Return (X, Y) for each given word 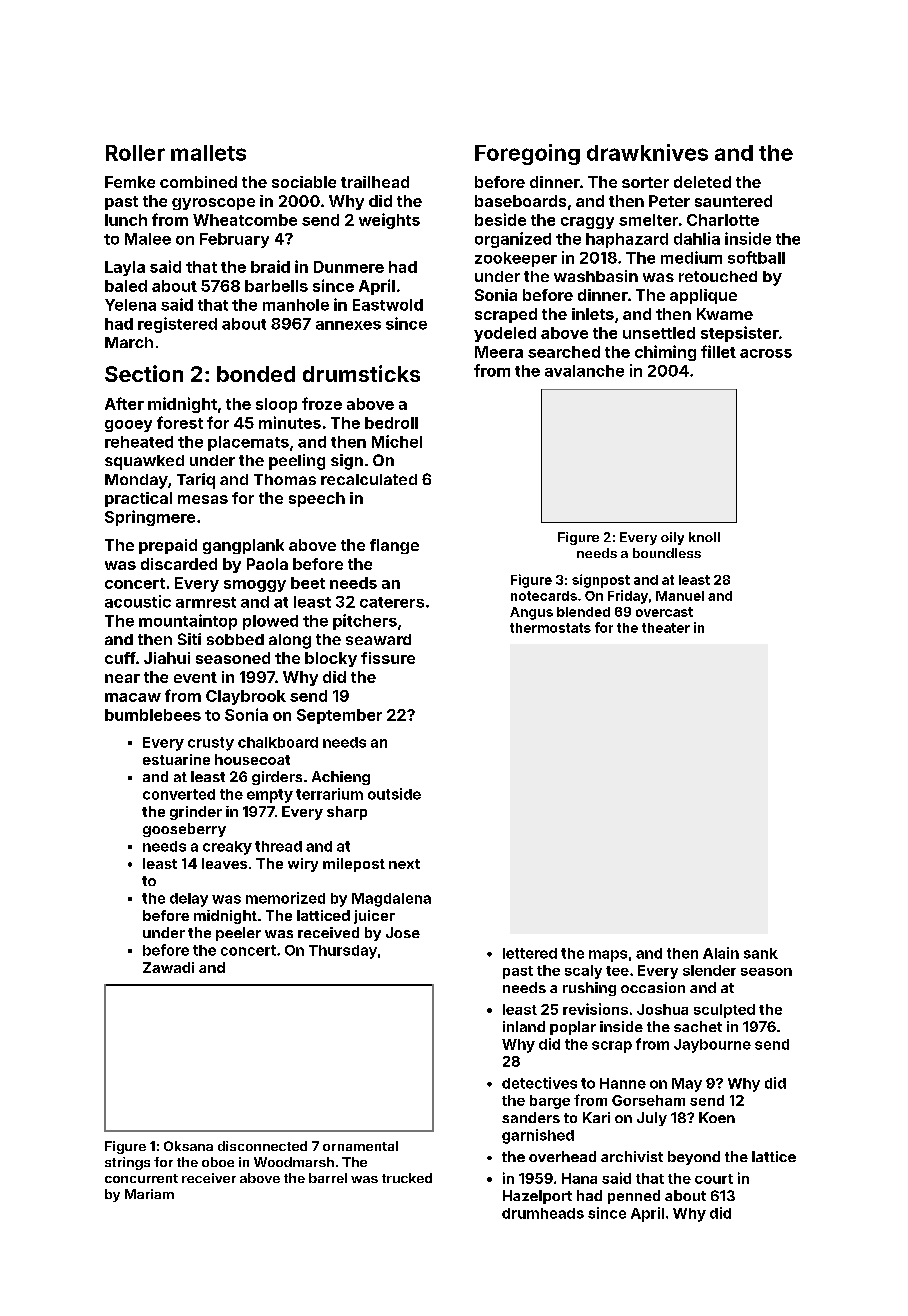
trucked (407, 1178)
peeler (238, 934)
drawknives (647, 152)
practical (138, 499)
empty (270, 796)
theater (666, 628)
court (714, 1179)
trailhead (375, 182)
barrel (328, 1178)
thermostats (550, 628)
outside (394, 794)
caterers (392, 602)
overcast (664, 612)
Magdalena (391, 900)
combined (198, 182)
